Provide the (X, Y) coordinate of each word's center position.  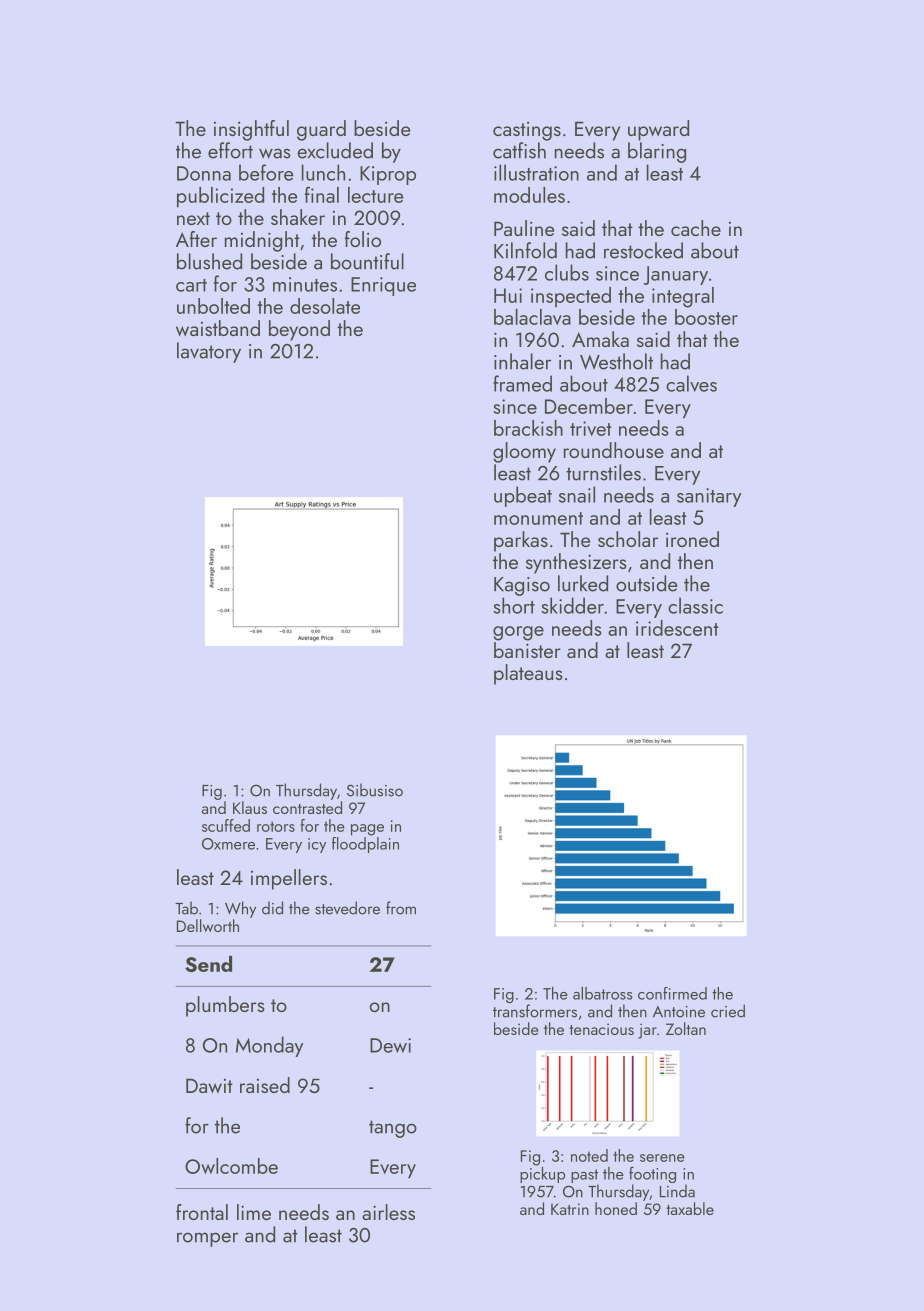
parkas (521, 541)
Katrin (570, 1209)
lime (254, 1212)
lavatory (209, 352)
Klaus (250, 807)
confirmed (672, 993)
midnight (262, 241)
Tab (186, 908)
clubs (567, 272)
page (367, 830)
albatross (603, 993)
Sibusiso (375, 790)
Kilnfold (525, 250)
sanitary (709, 497)
